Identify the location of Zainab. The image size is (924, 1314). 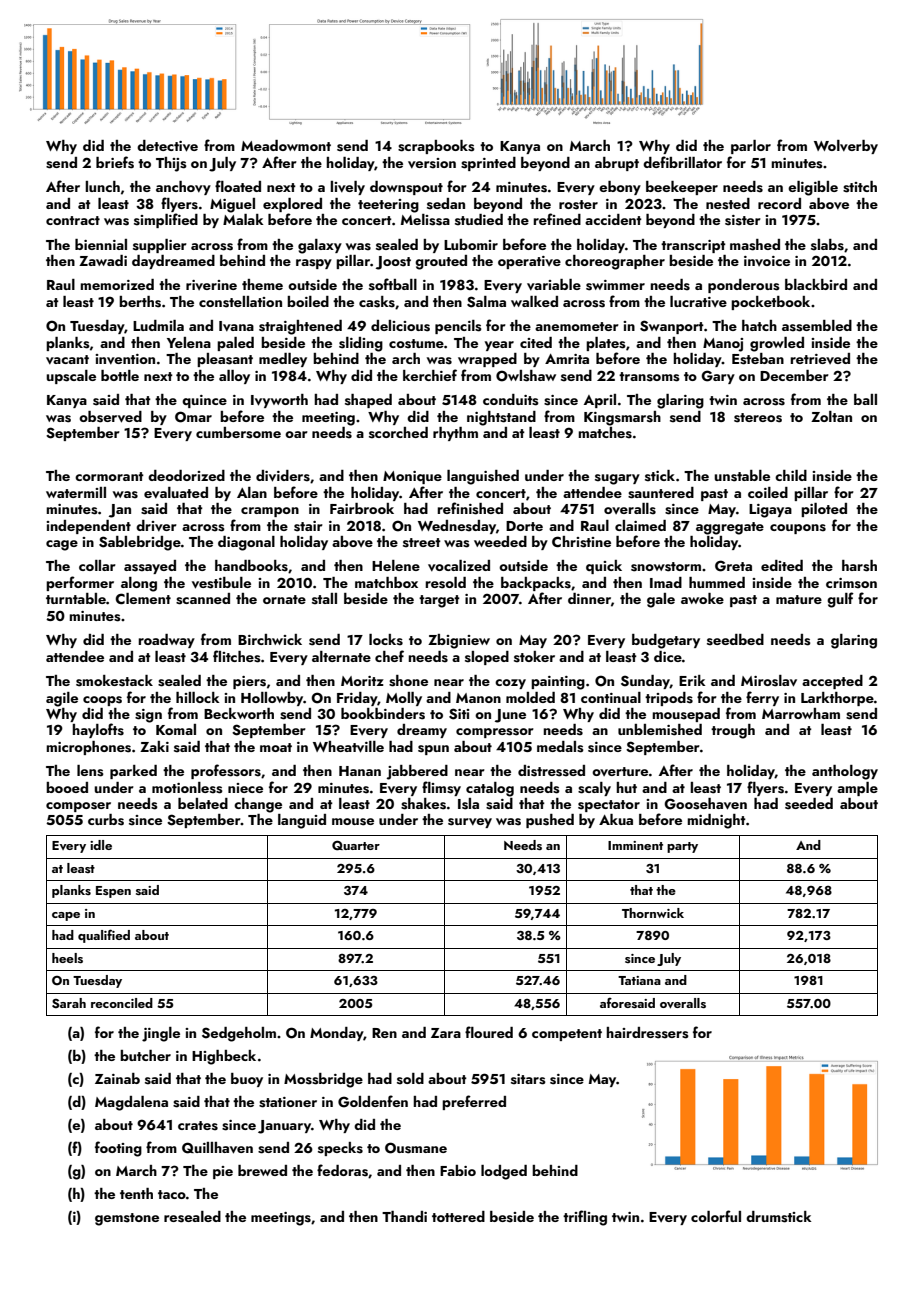
(117, 1078).
